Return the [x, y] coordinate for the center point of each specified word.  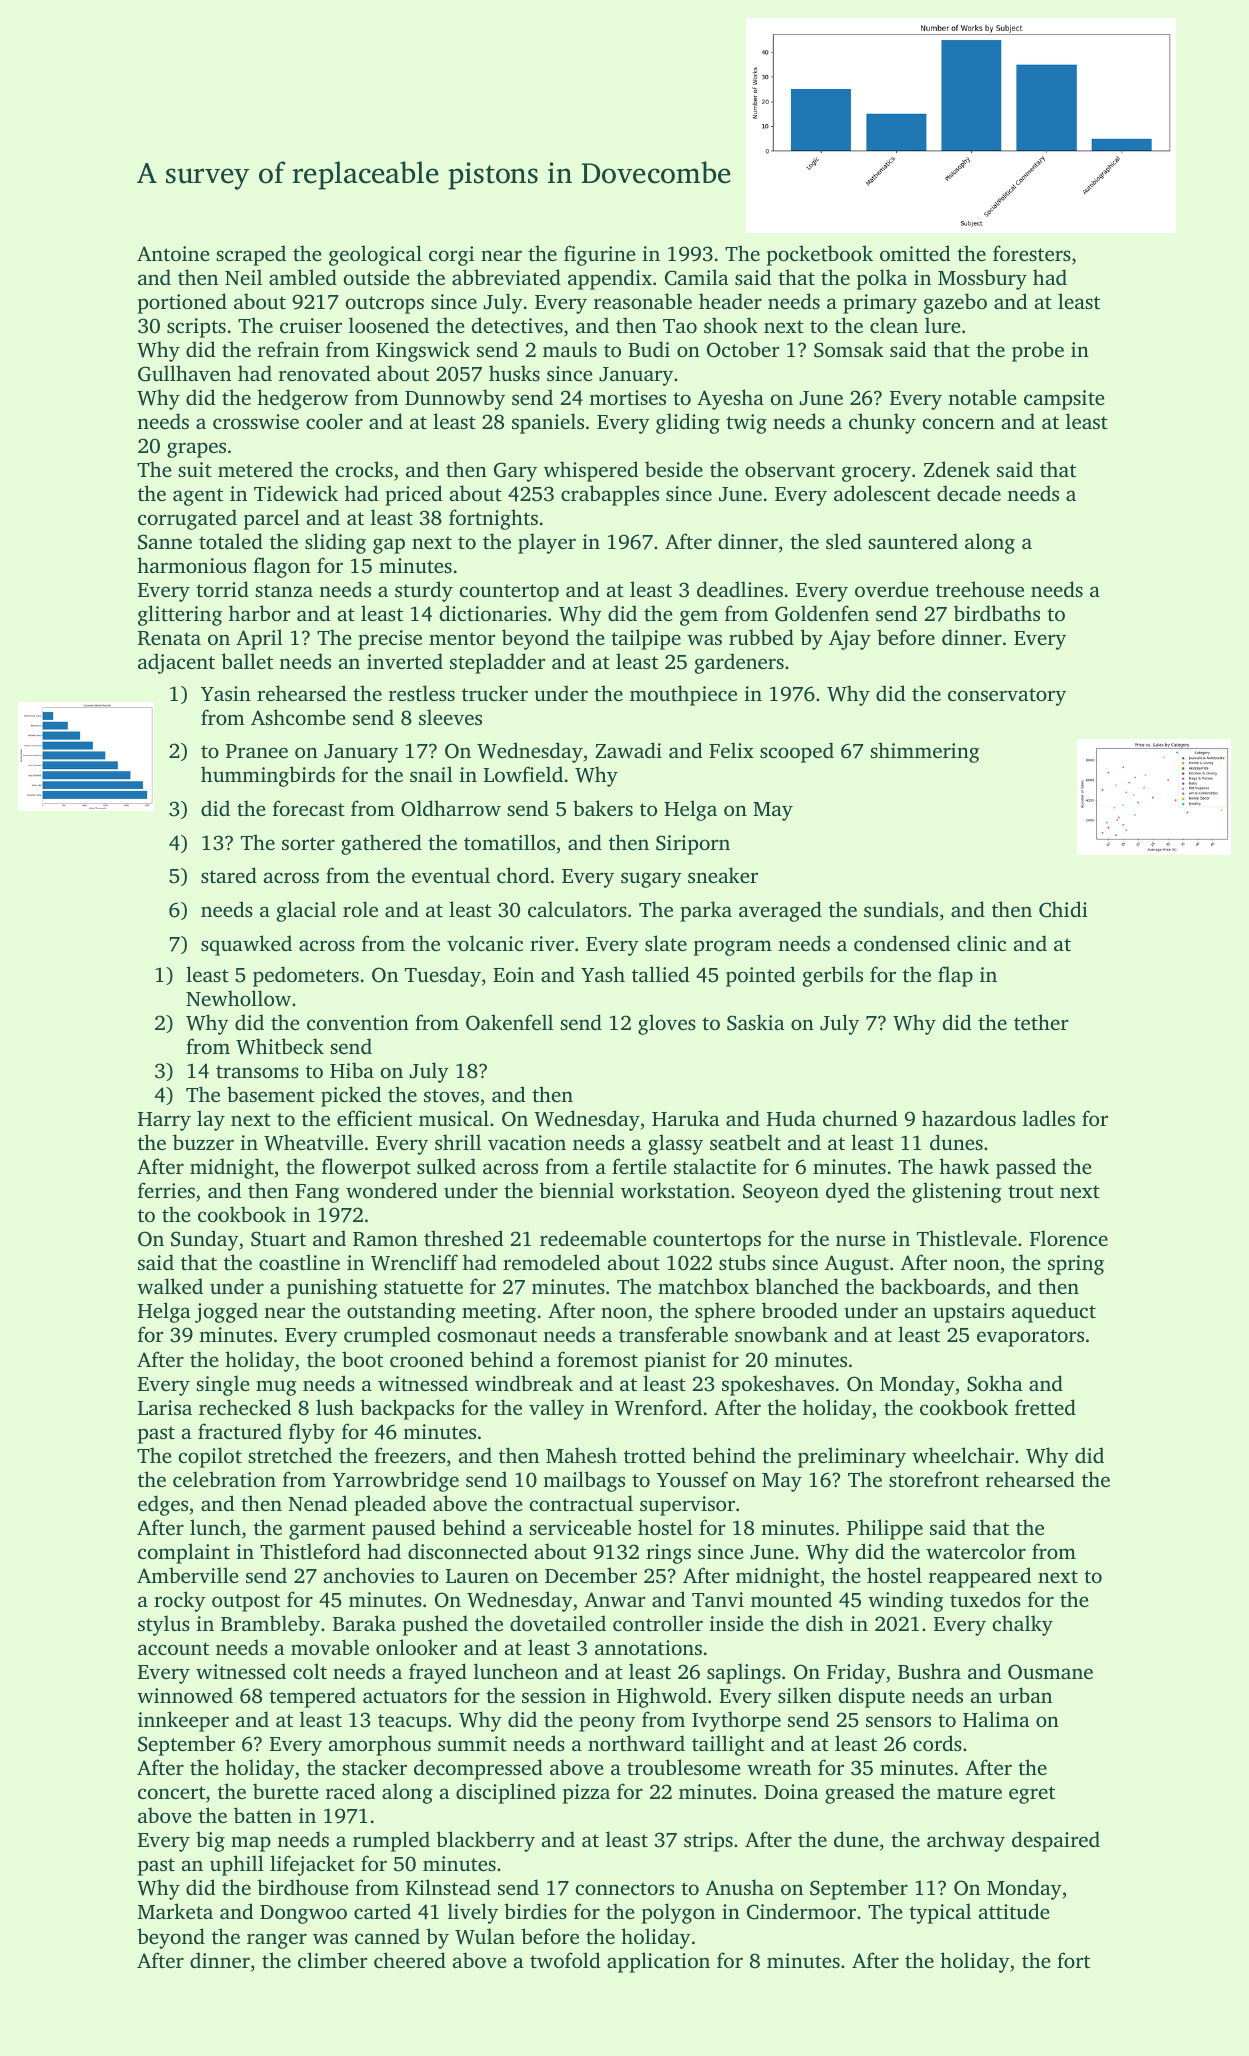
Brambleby [270, 1625]
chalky [1023, 1625]
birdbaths [997, 613]
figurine [600, 255]
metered [255, 469]
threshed [463, 1238]
